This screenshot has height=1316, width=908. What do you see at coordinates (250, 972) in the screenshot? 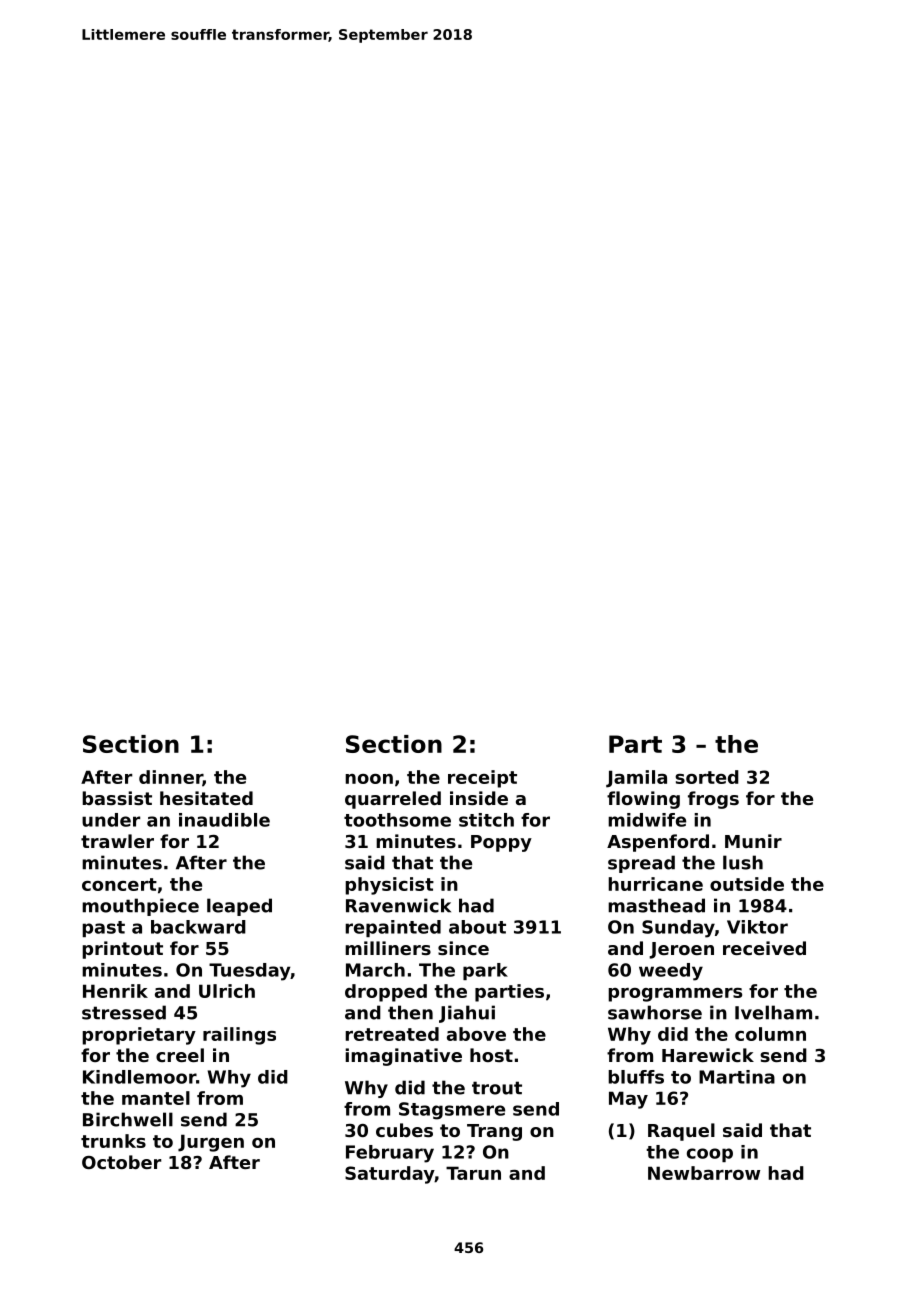
I see `Tuesday` at bounding box center [250, 972].
